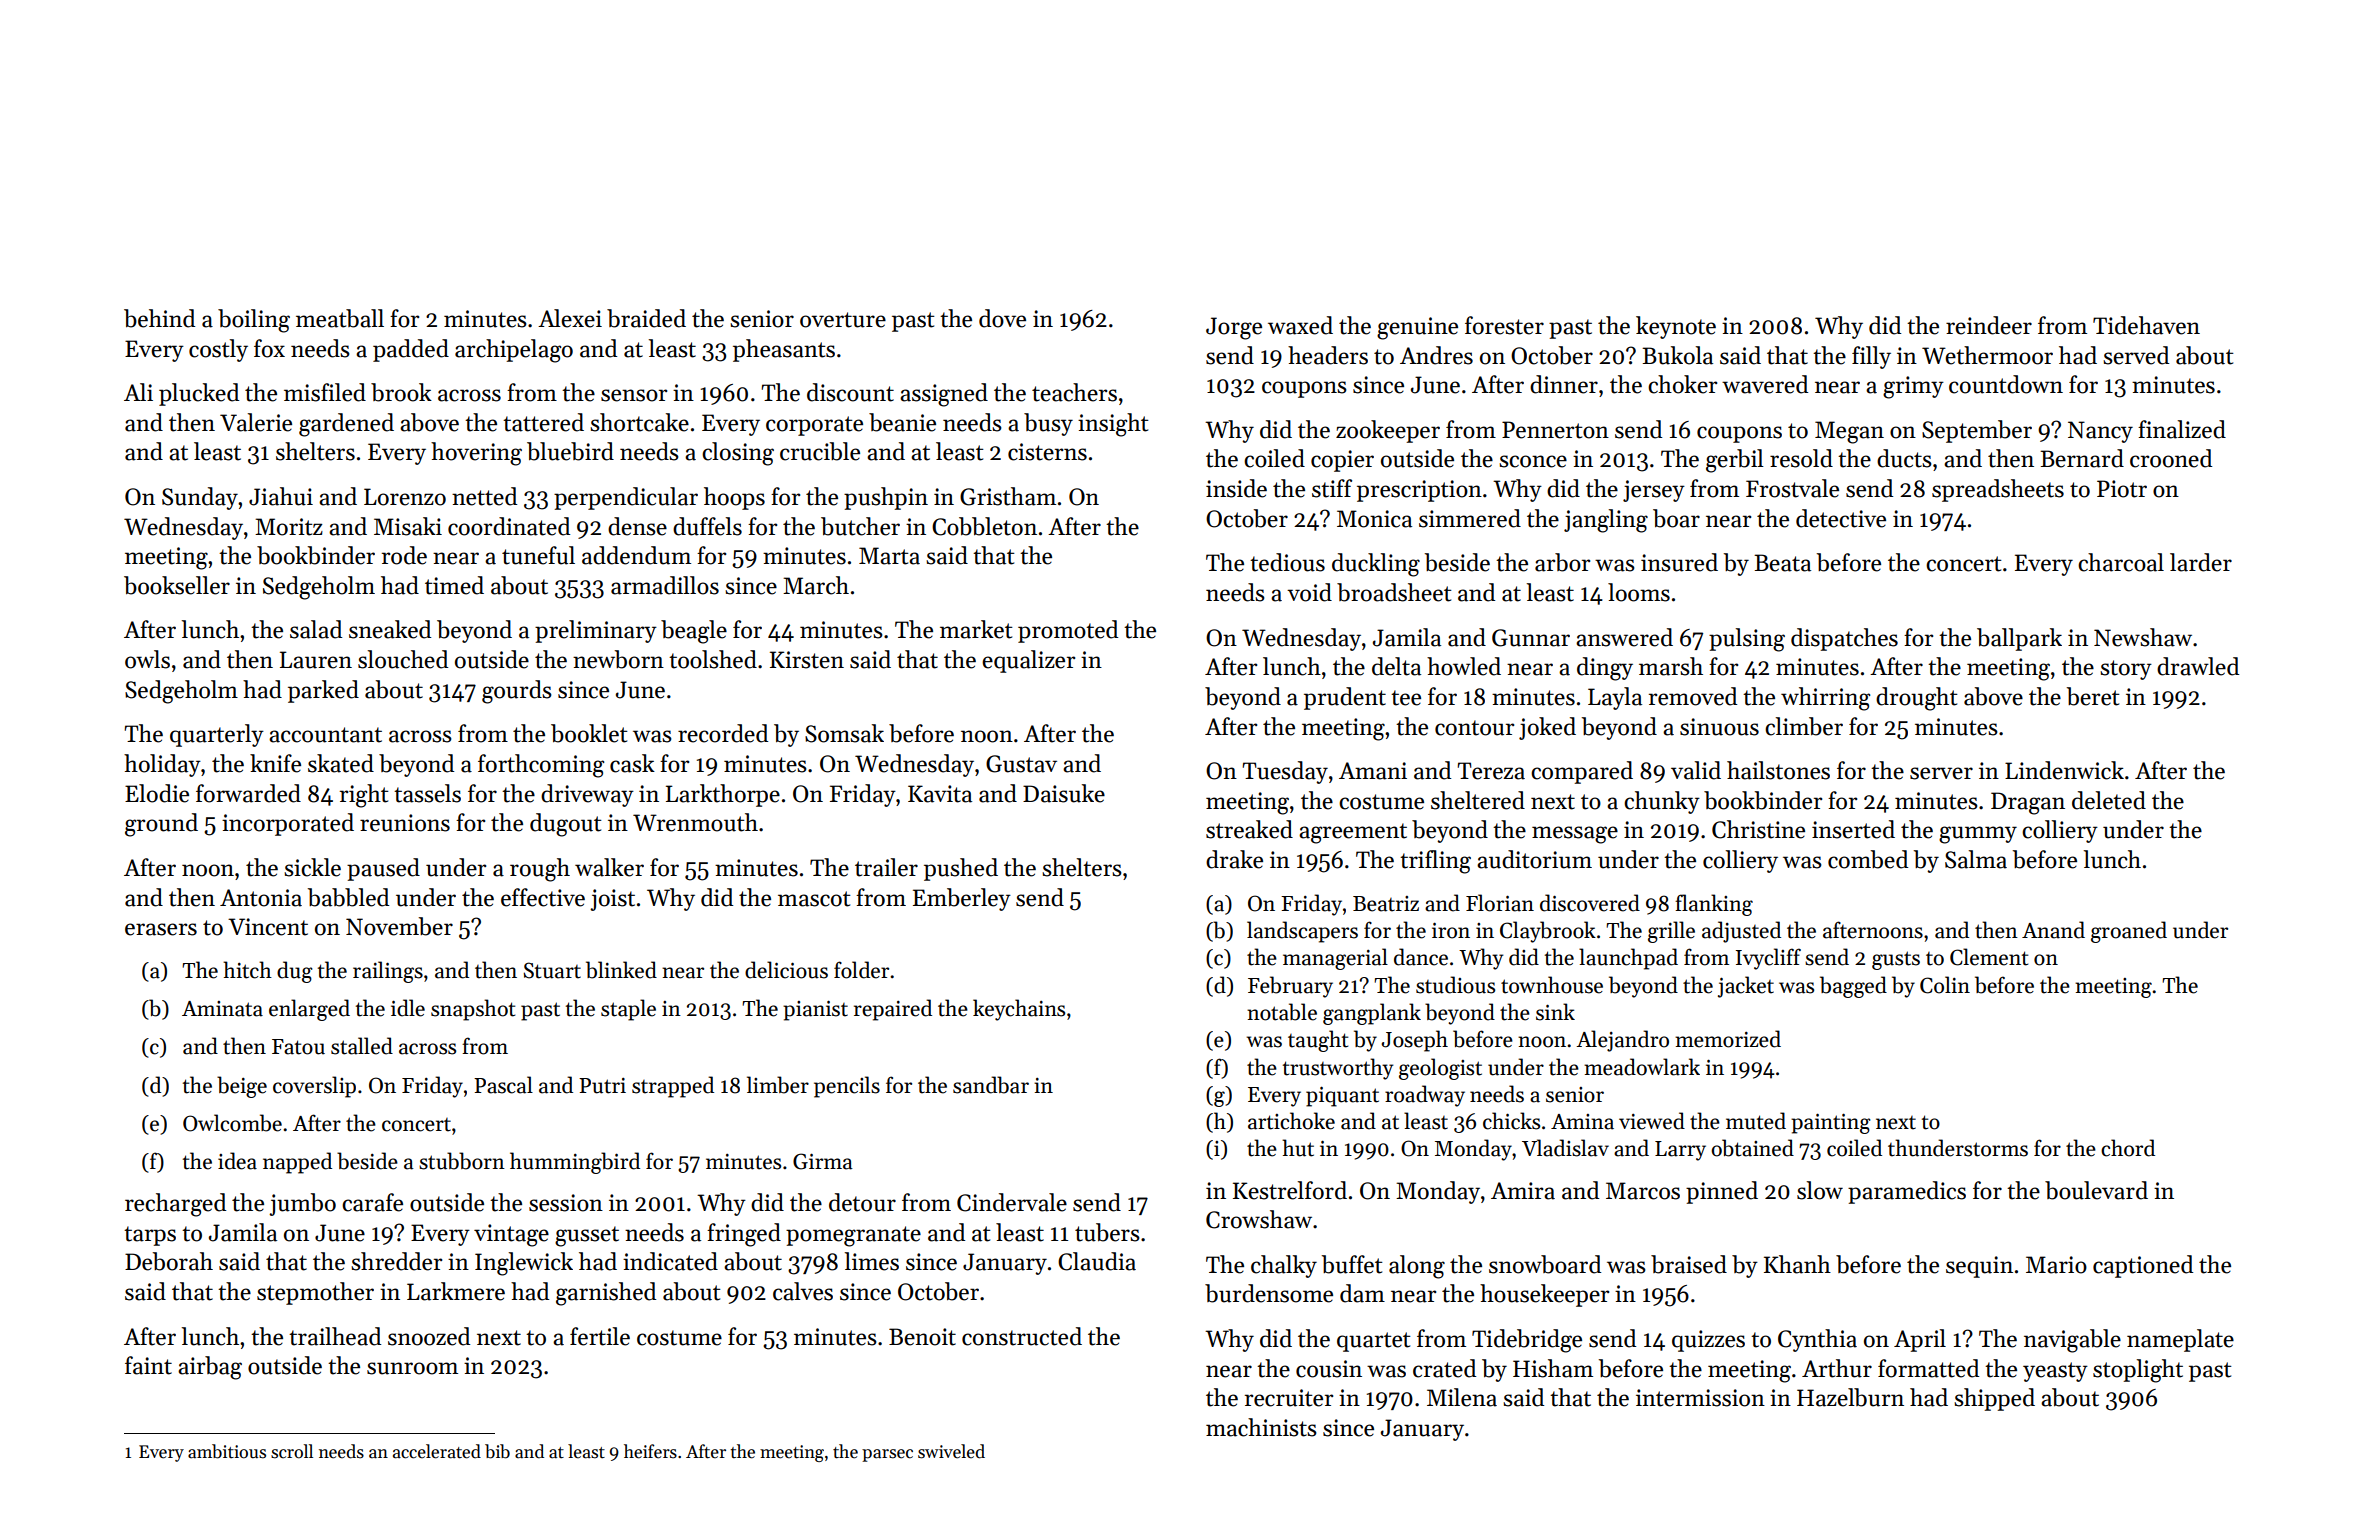 This image has height=1530, width=2365. Describe the element at coordinates (951, 1451) in the image. I see `swiveled` at that location.
